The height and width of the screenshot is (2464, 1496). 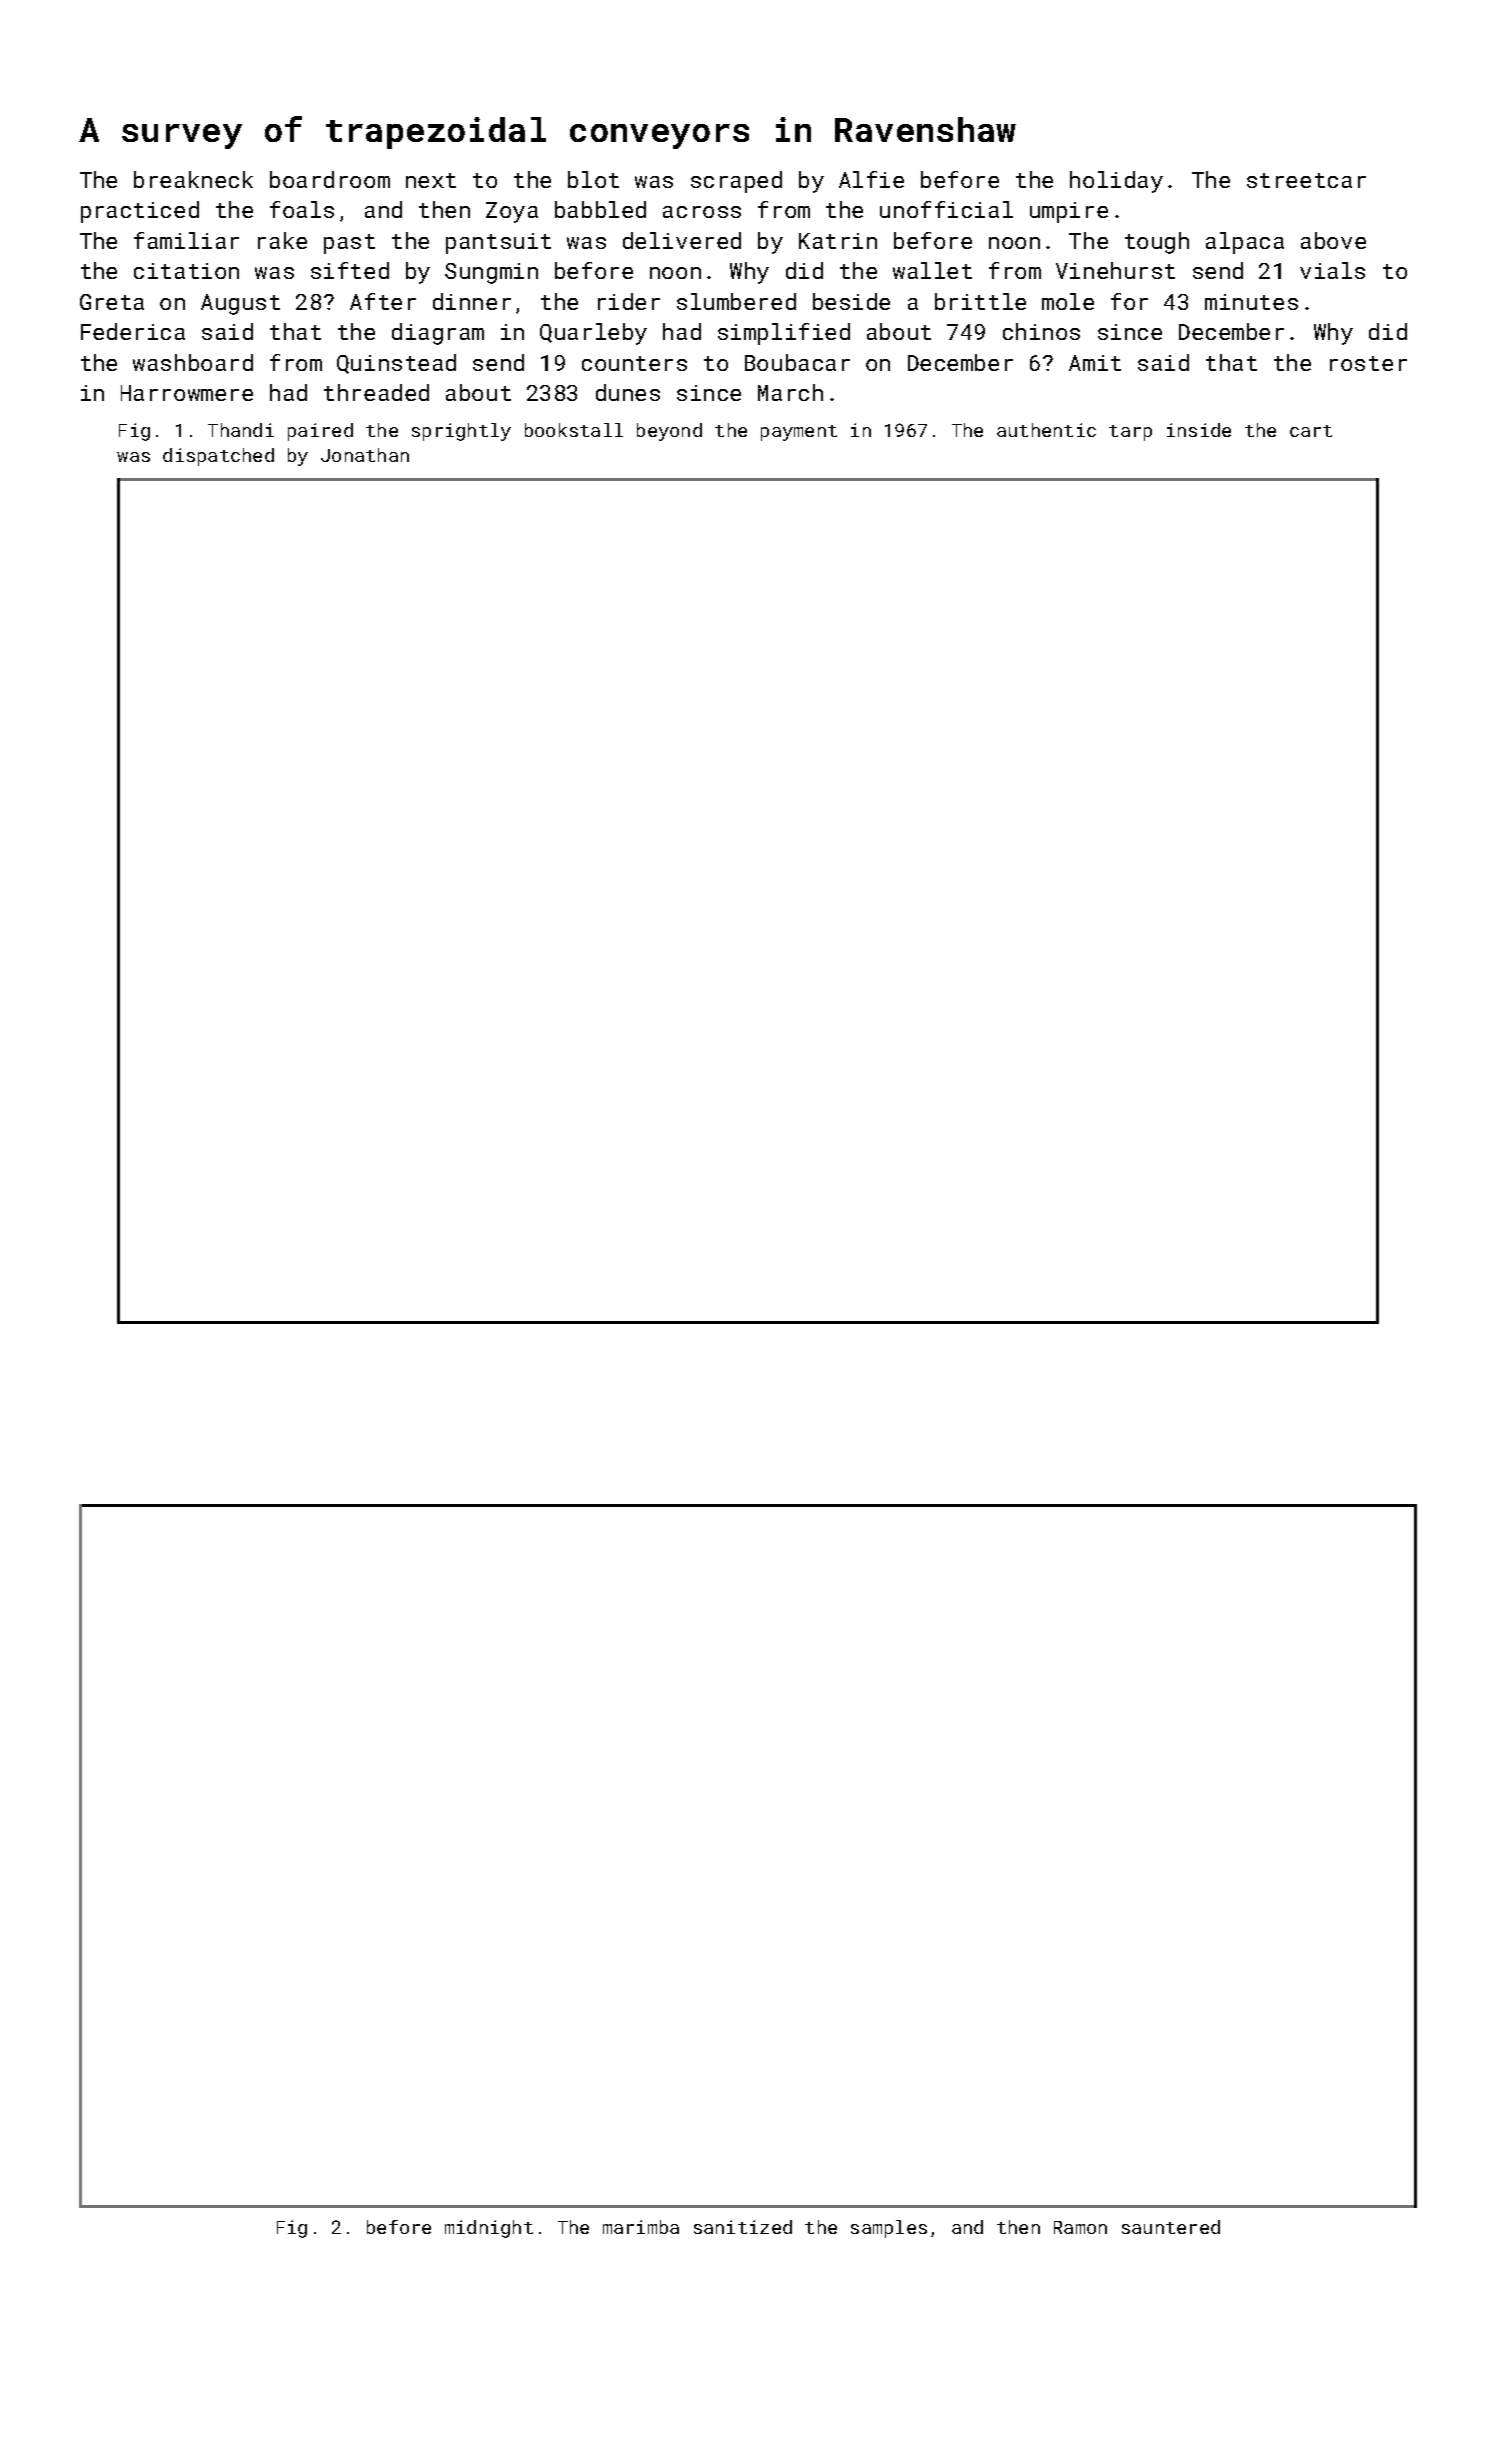 What do you see at coordinates (1311, 431) in the screenshot?
I see `cart` at bounding box center [1311, 431].
